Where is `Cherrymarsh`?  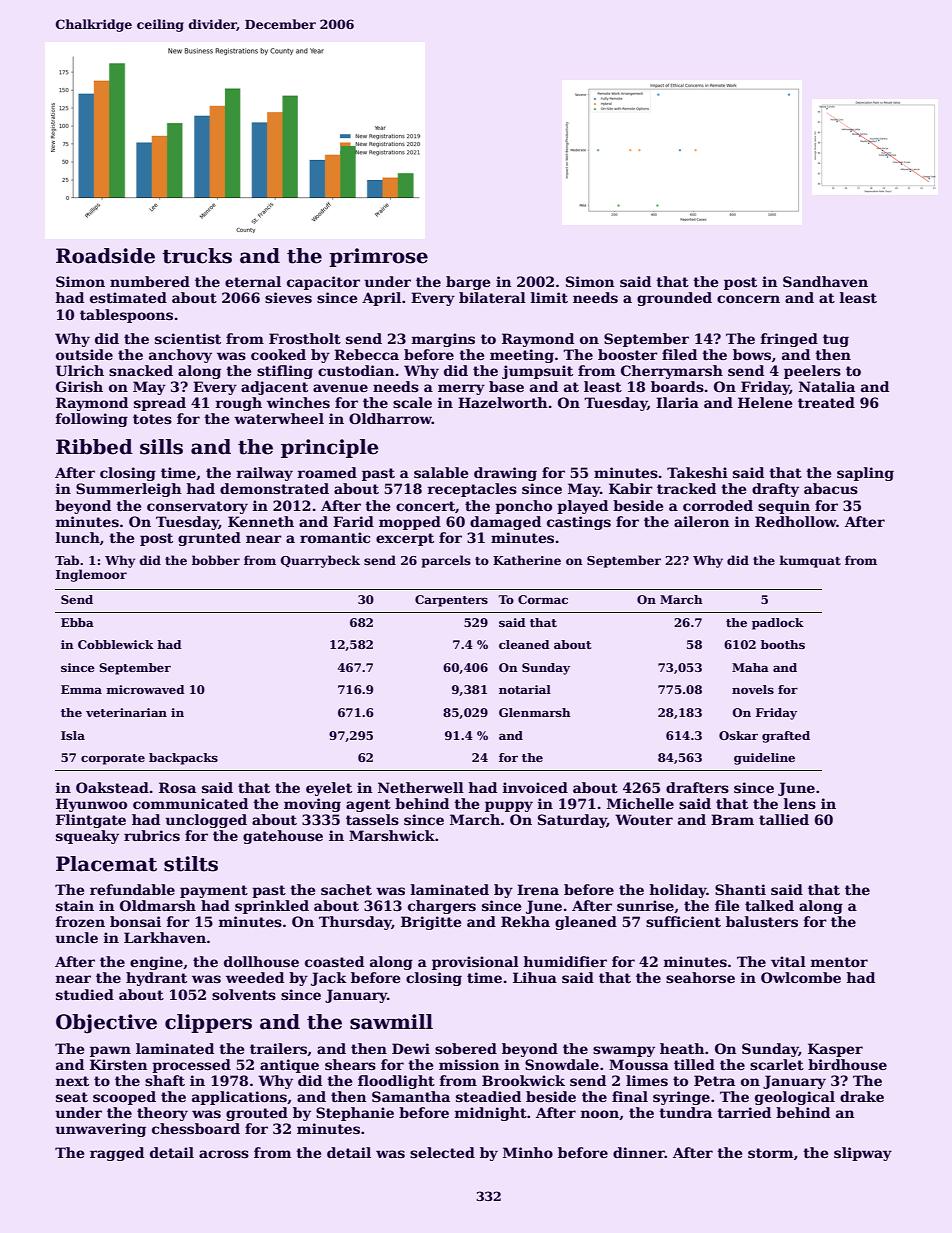 Cherrymarsh is located at coordinates (672, 372).
